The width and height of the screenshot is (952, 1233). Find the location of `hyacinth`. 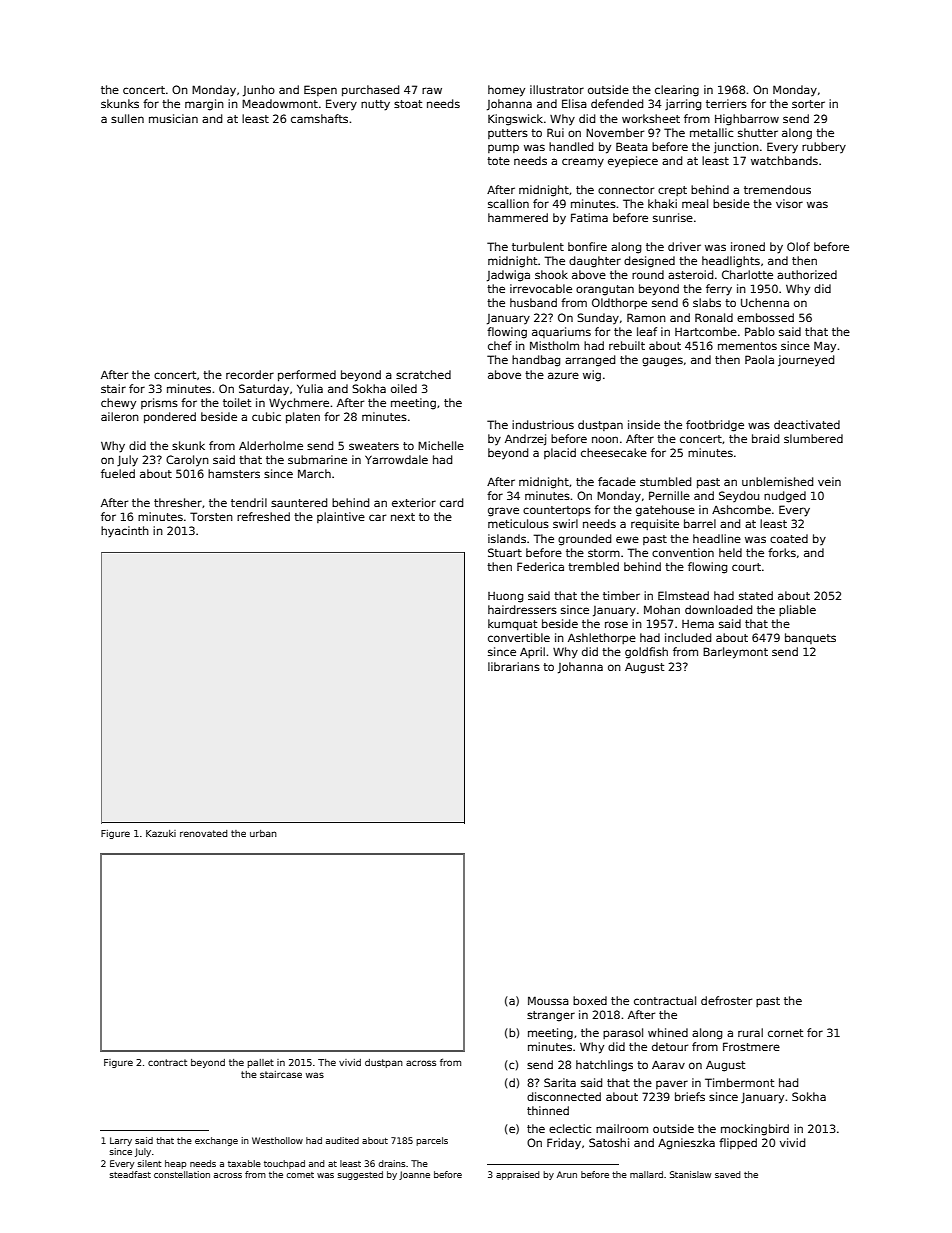

hyacinth is located at coordinates (125, 532).
